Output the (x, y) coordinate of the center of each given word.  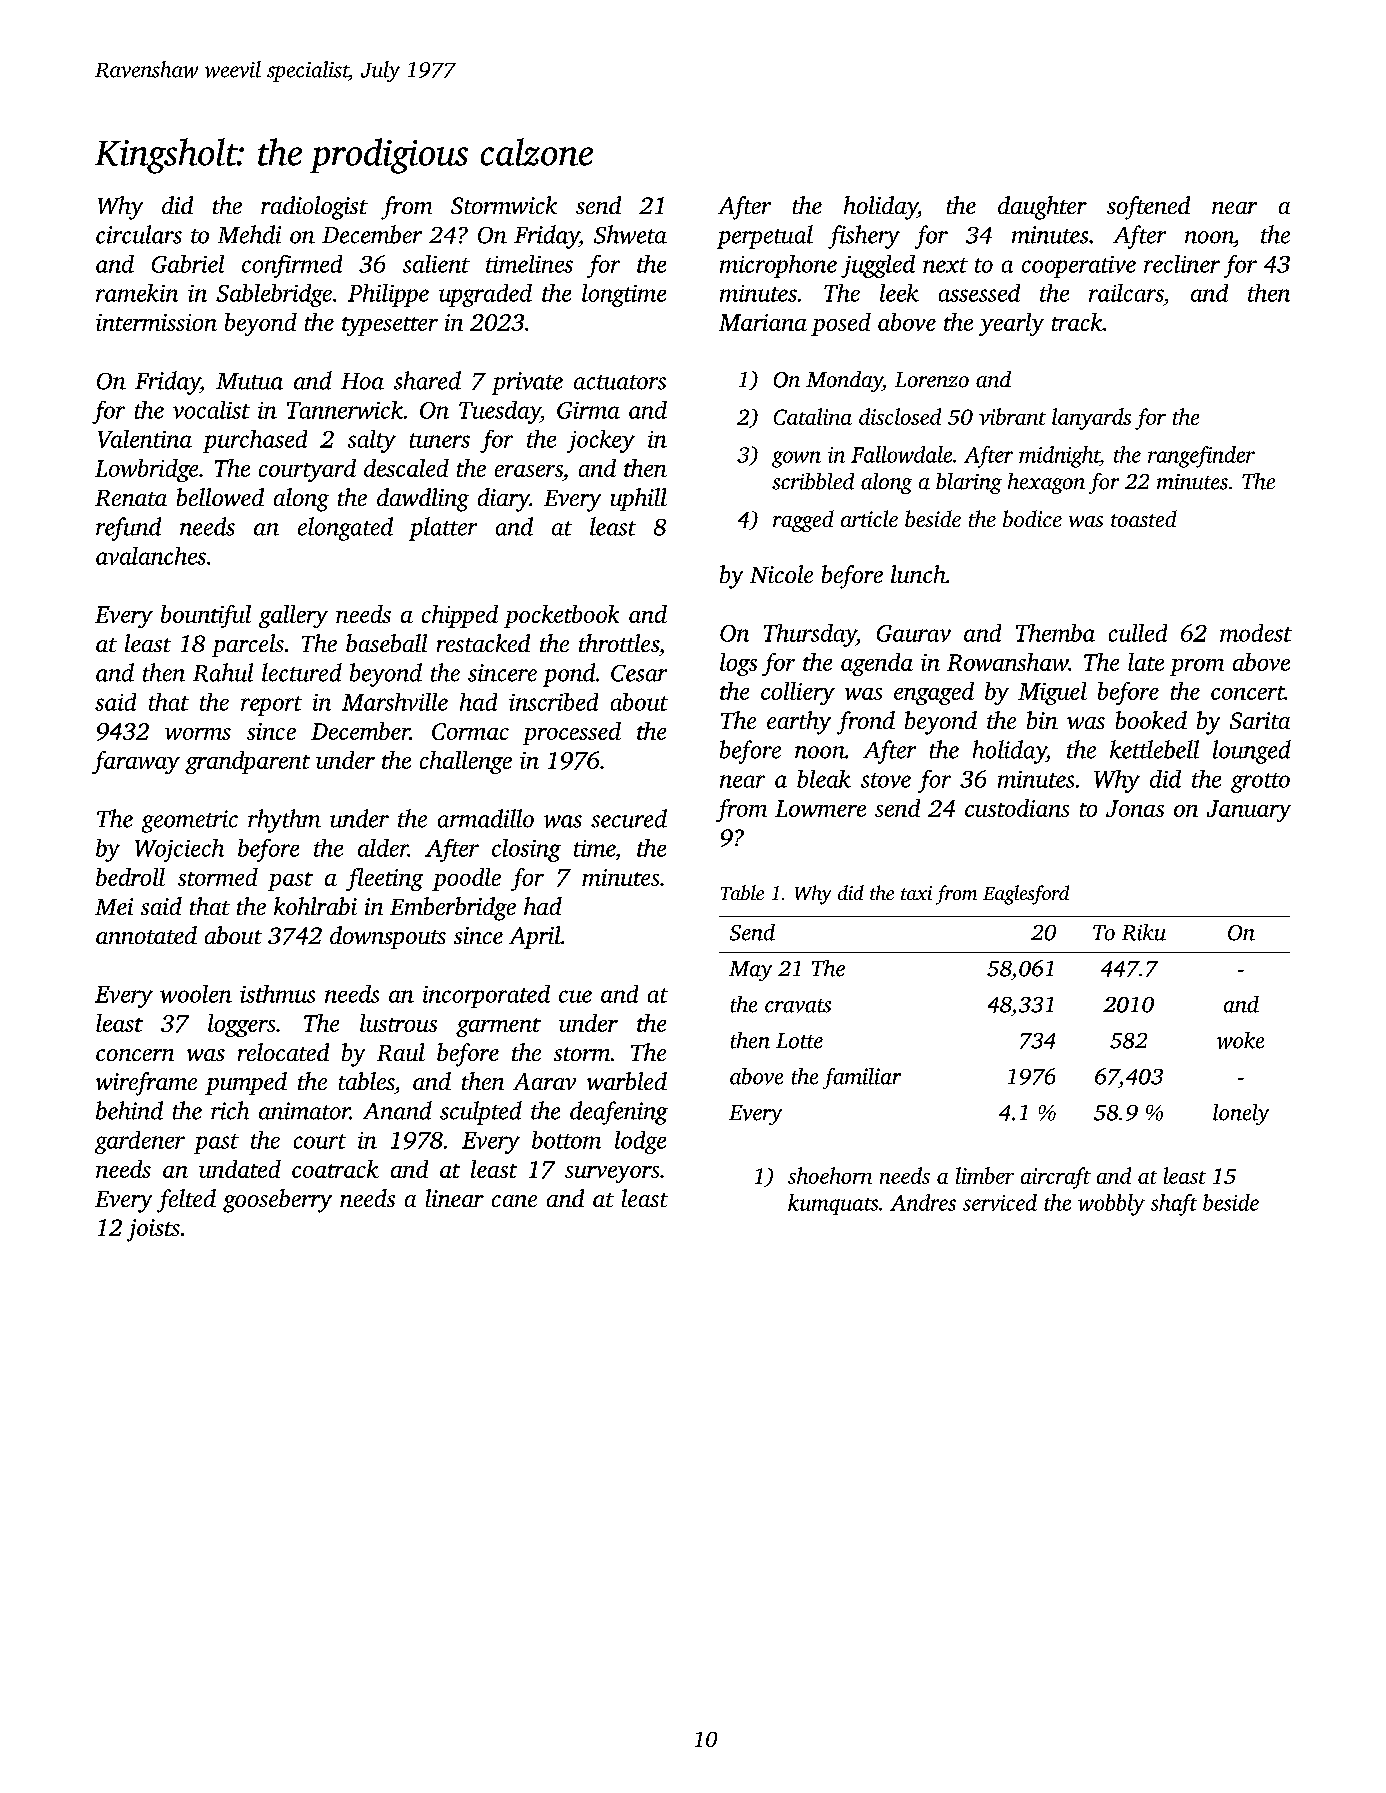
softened (1148, 208)
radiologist (314, 208)
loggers (241, 1025)
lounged (1252, 752)
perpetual (765, 237)
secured (629, 818)
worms (198, 734)
